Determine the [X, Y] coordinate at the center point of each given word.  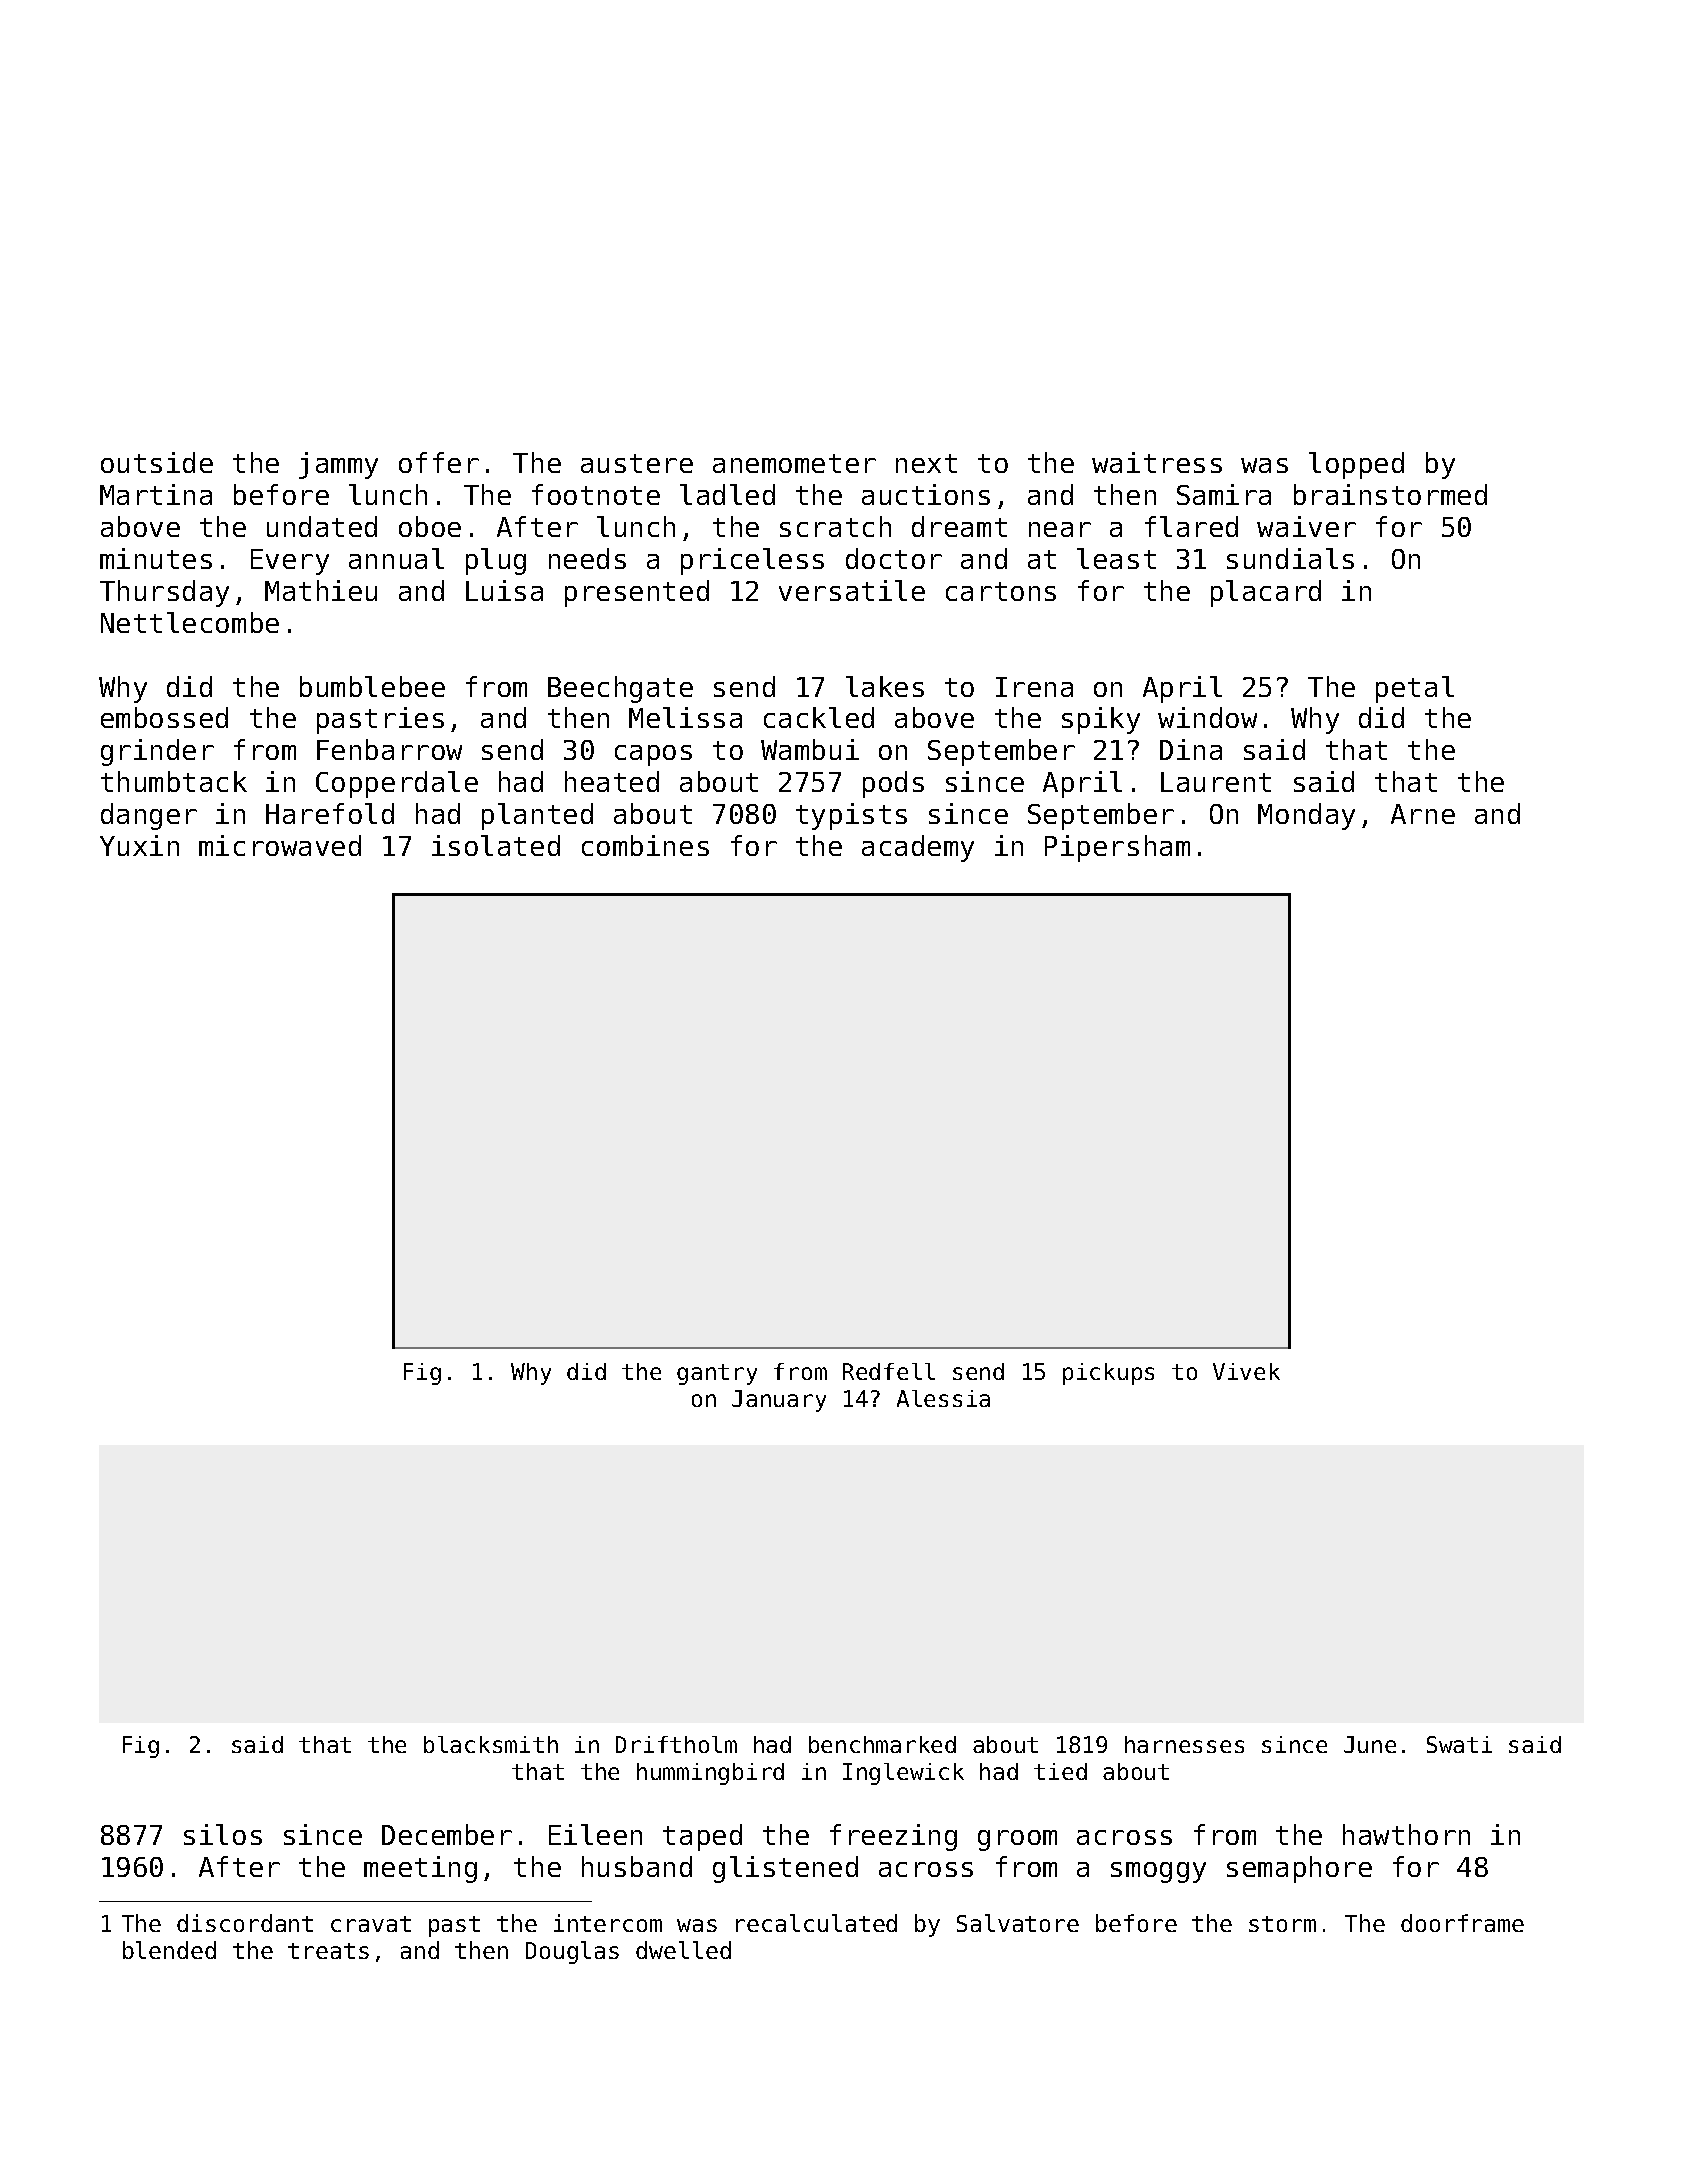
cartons [1001, 591]
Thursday [164, 593]
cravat [371, 1924]
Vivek [1246, 1371]
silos [223, 1834]
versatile [852, 590]
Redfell [889, 1371]
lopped [1356, 465]
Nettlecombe [190, 622]
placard [1266, 593]
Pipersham [1117, 848]
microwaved [280, 845]
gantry [717, 1374]
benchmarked [882, 1744]
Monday [1306, 816]
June [1370, 1744]
